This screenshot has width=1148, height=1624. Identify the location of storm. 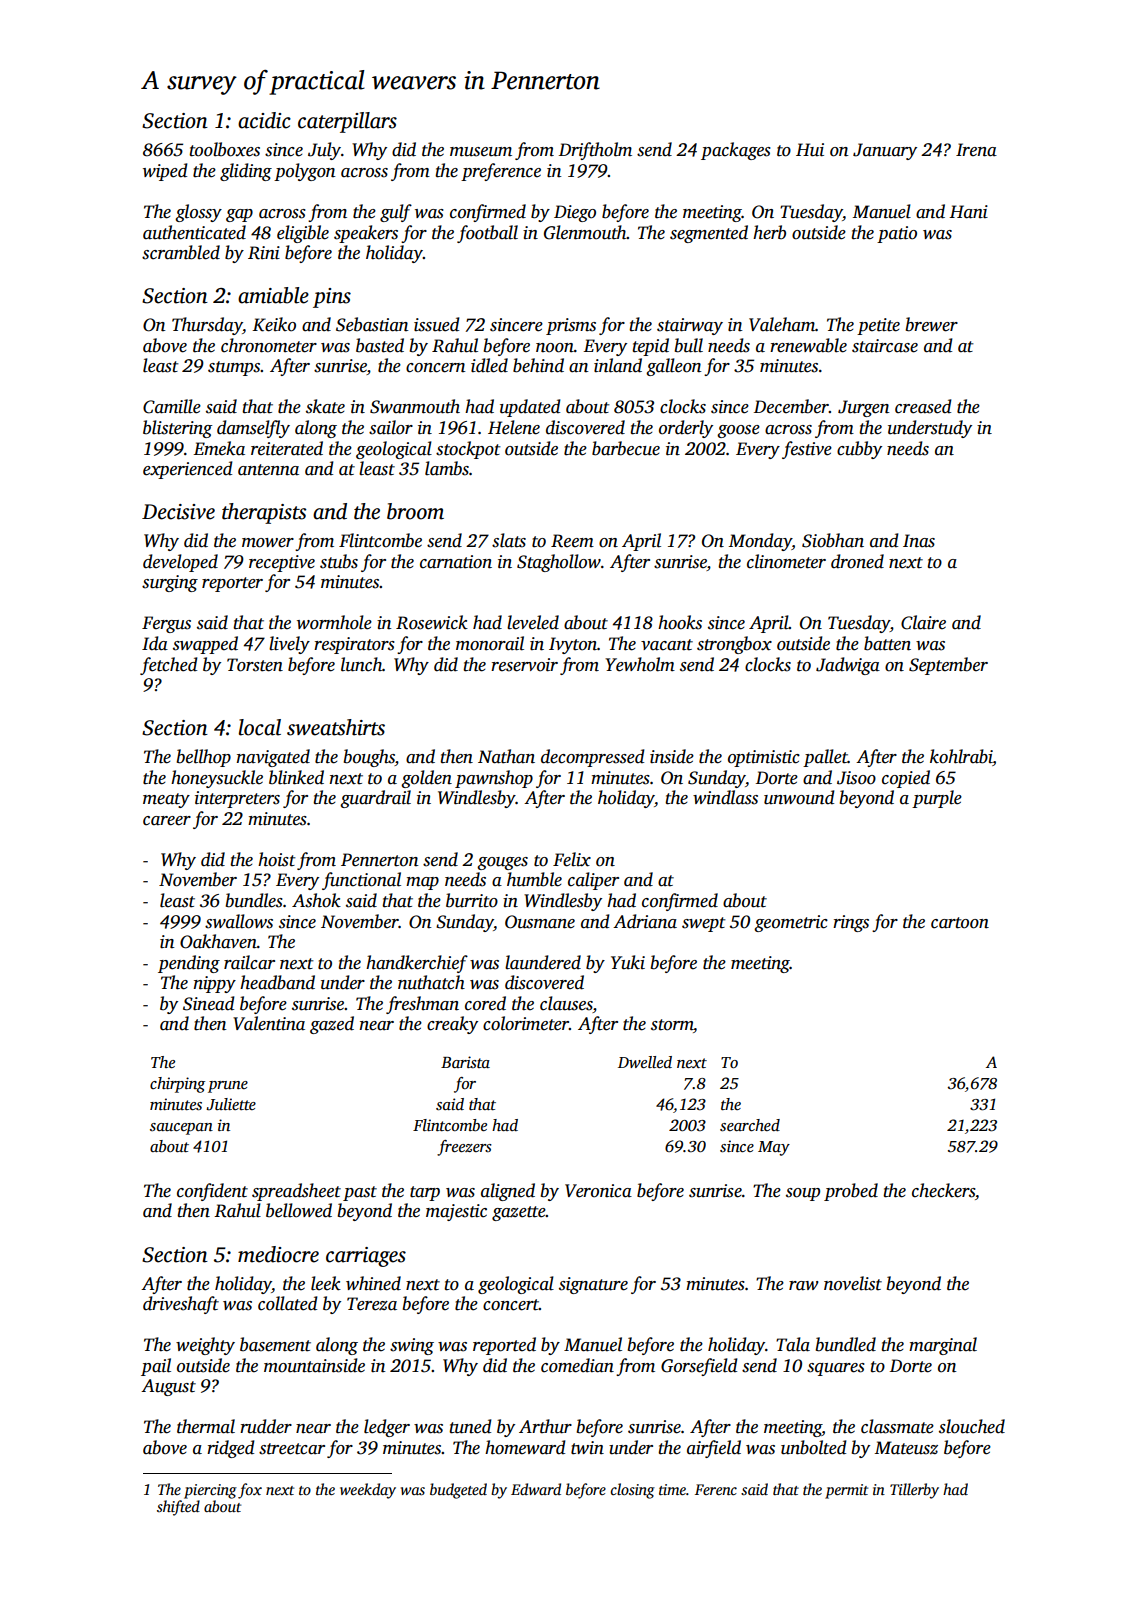
(672, 1025).
